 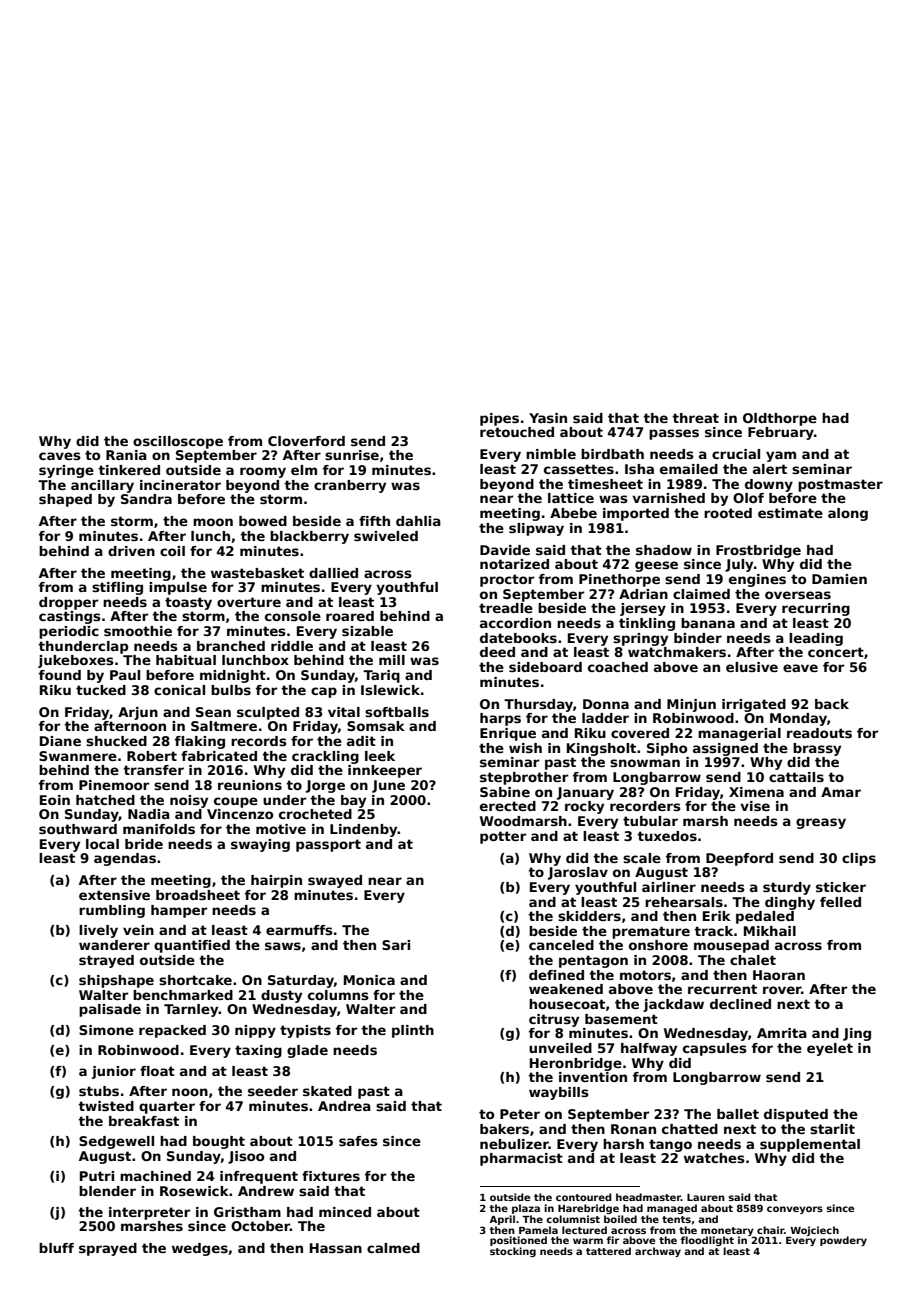 I want to click on starlit, so click(x=832, y=1129).
